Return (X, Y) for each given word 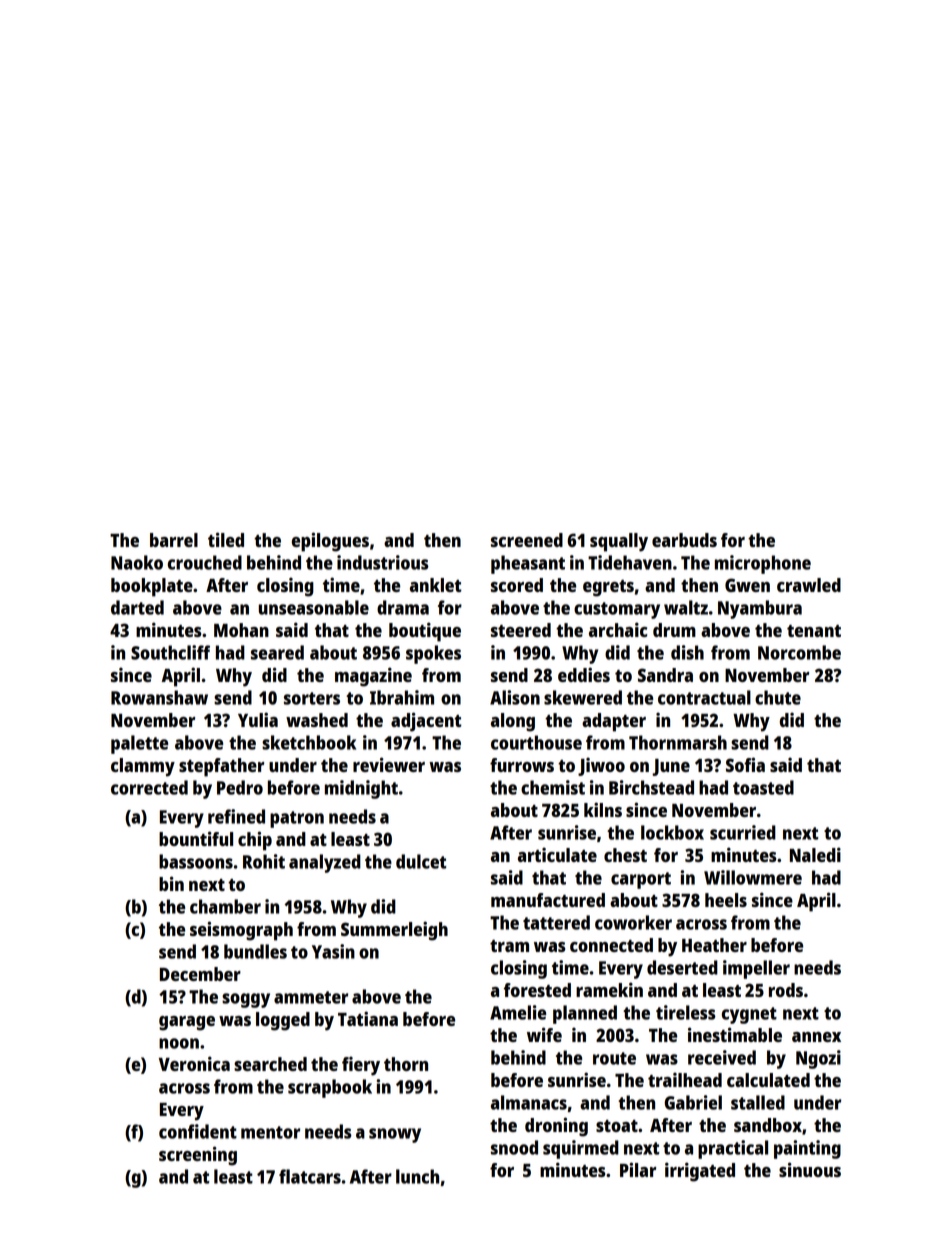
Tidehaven (630, 562)
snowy (395, 1135)
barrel (174, 540)
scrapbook (330, 1088)
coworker (633, 922)
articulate (557, 854)
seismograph (241, 931)
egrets (608, 588)
